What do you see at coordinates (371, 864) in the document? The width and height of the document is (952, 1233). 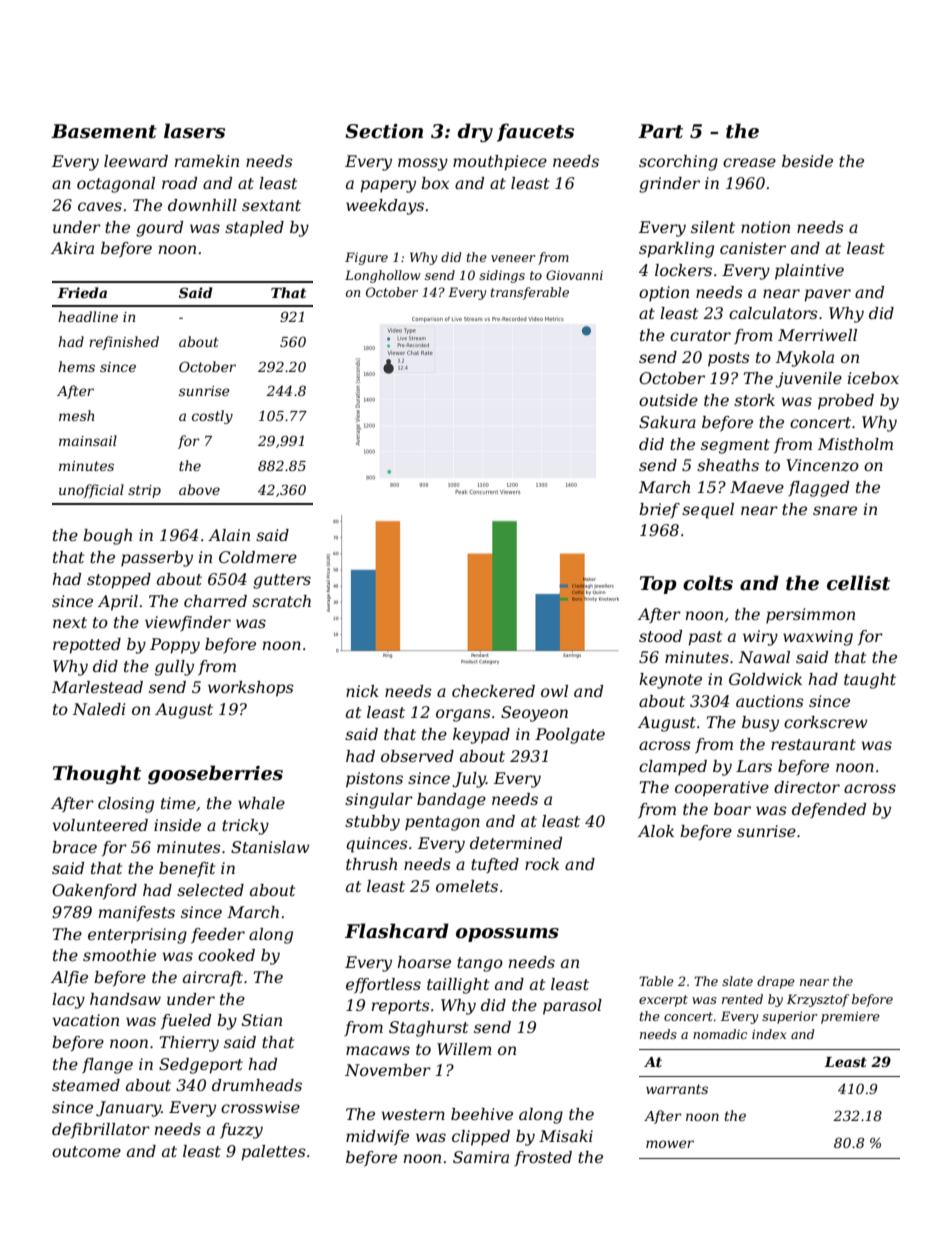 I see `thrush` at bounding box center [371, 864].
